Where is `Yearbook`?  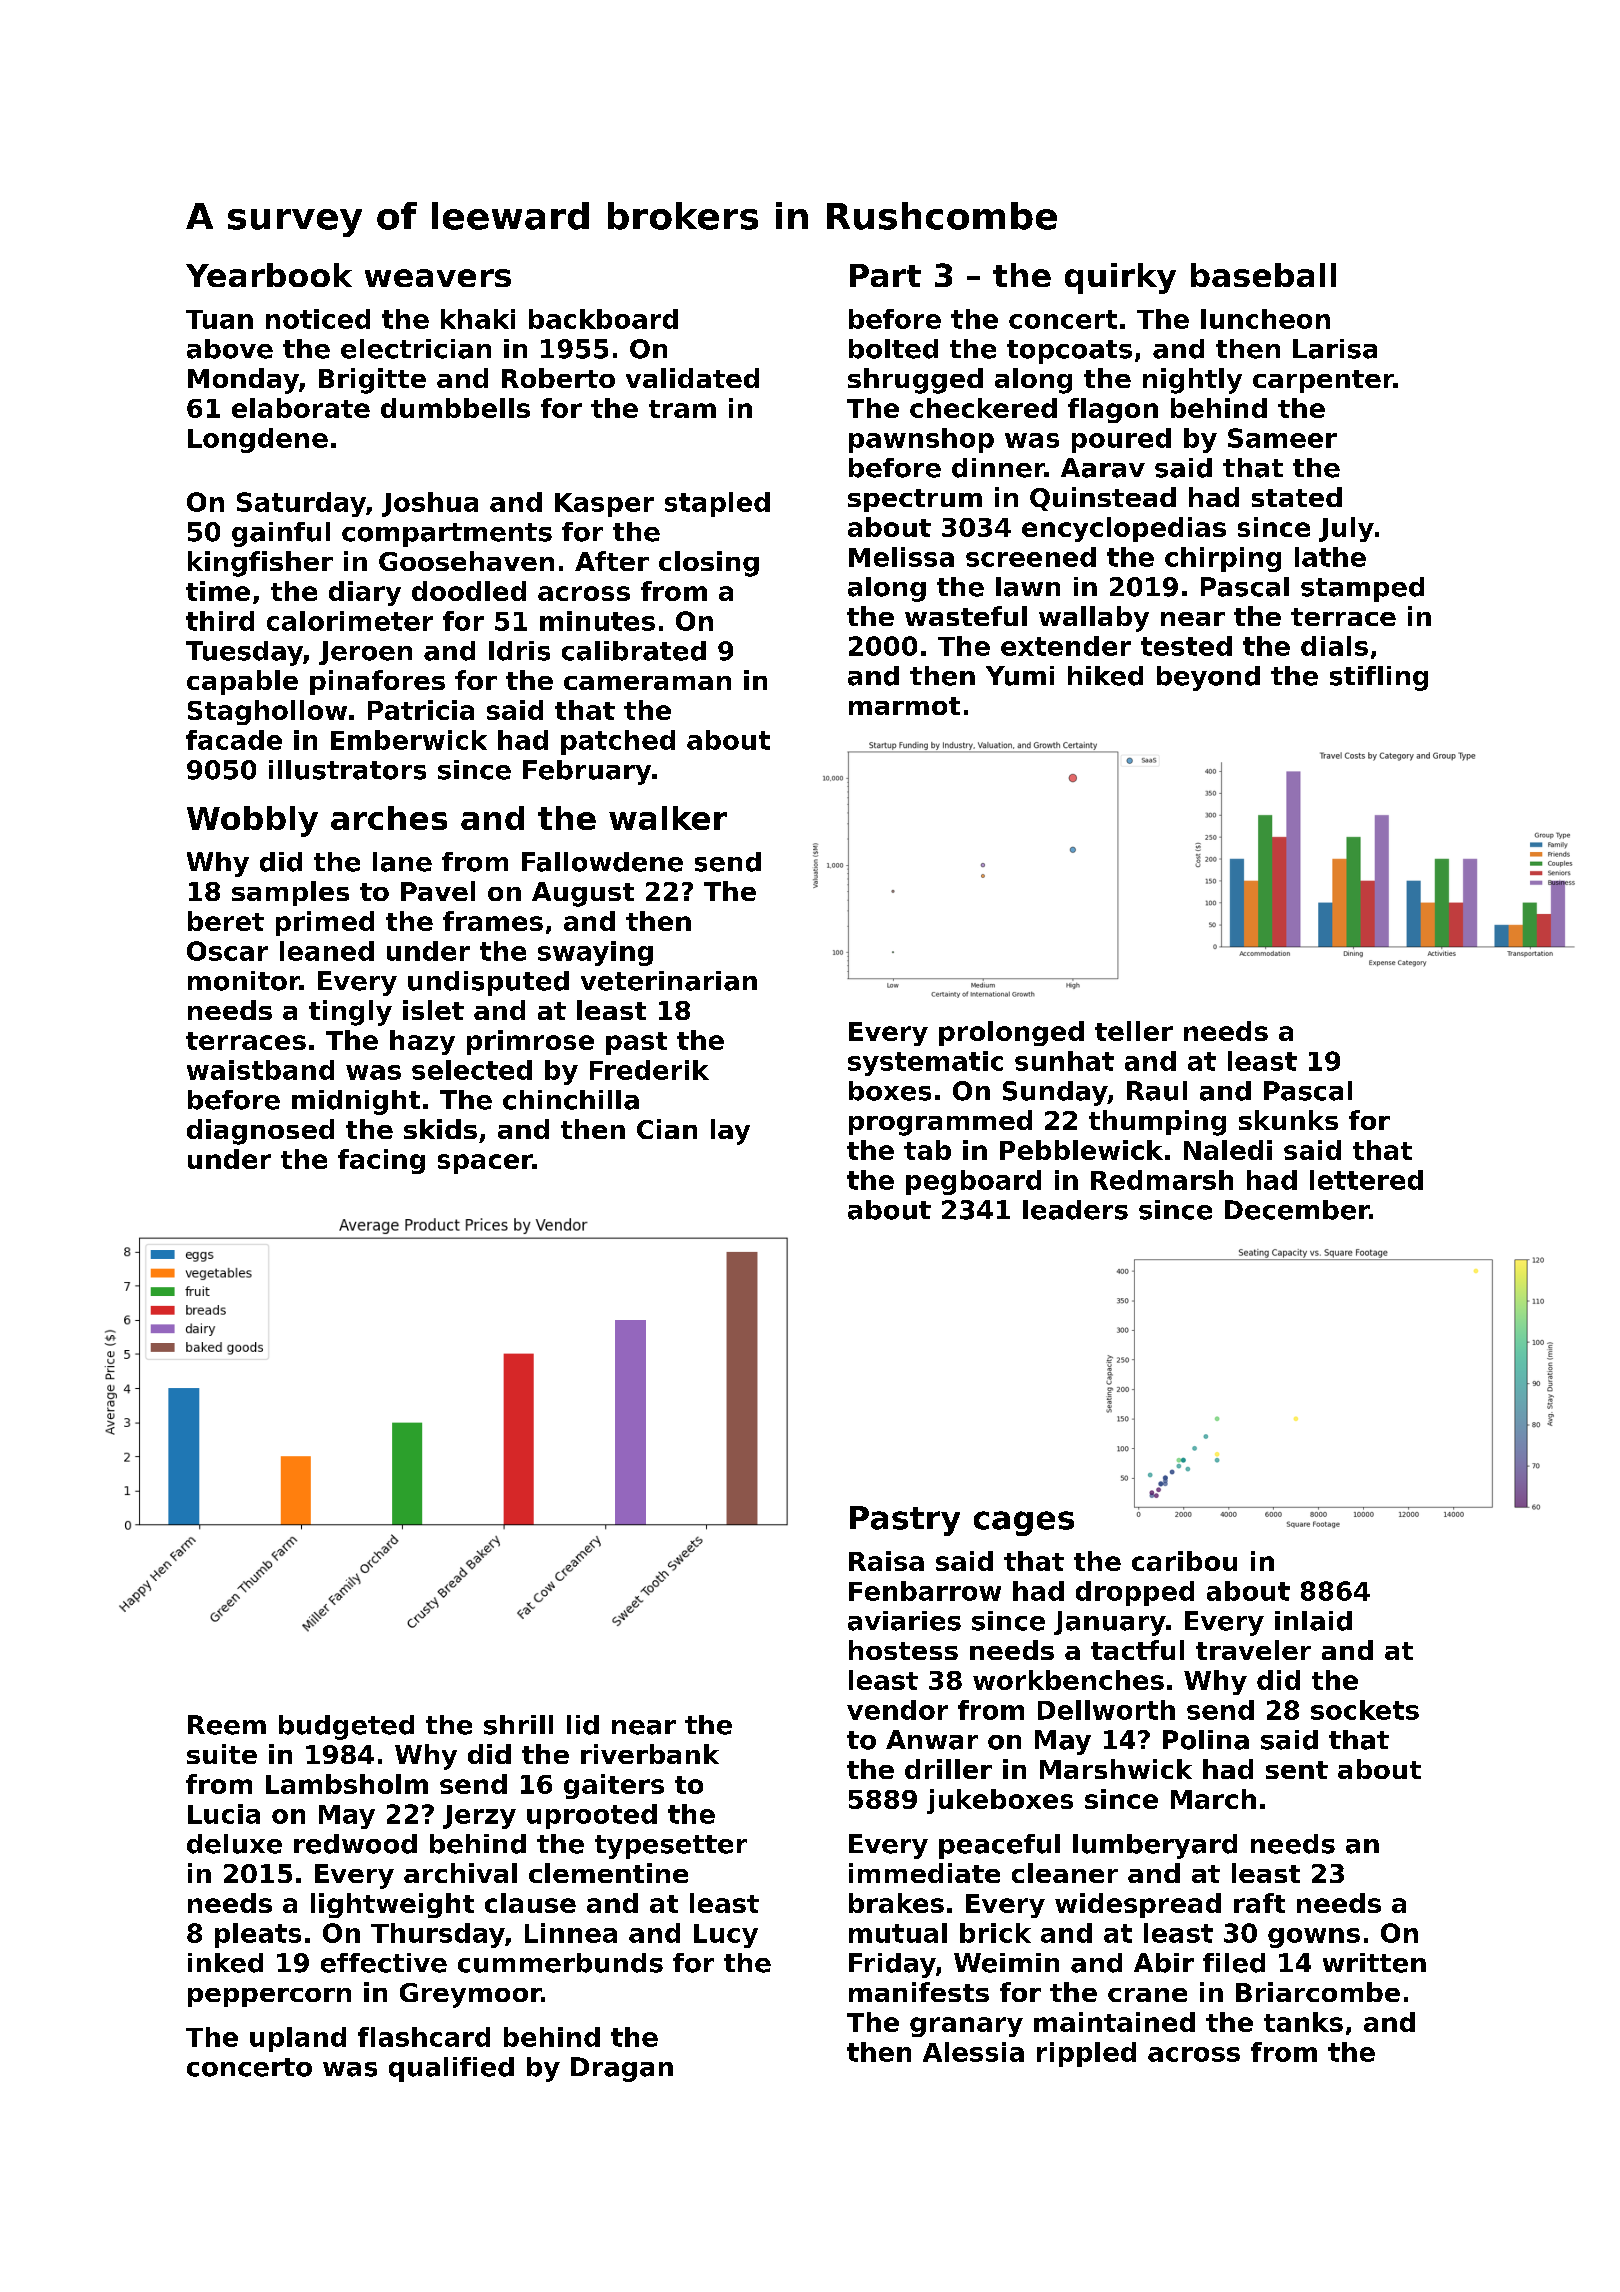
Yearbook is located at coordinates (269, 275).
